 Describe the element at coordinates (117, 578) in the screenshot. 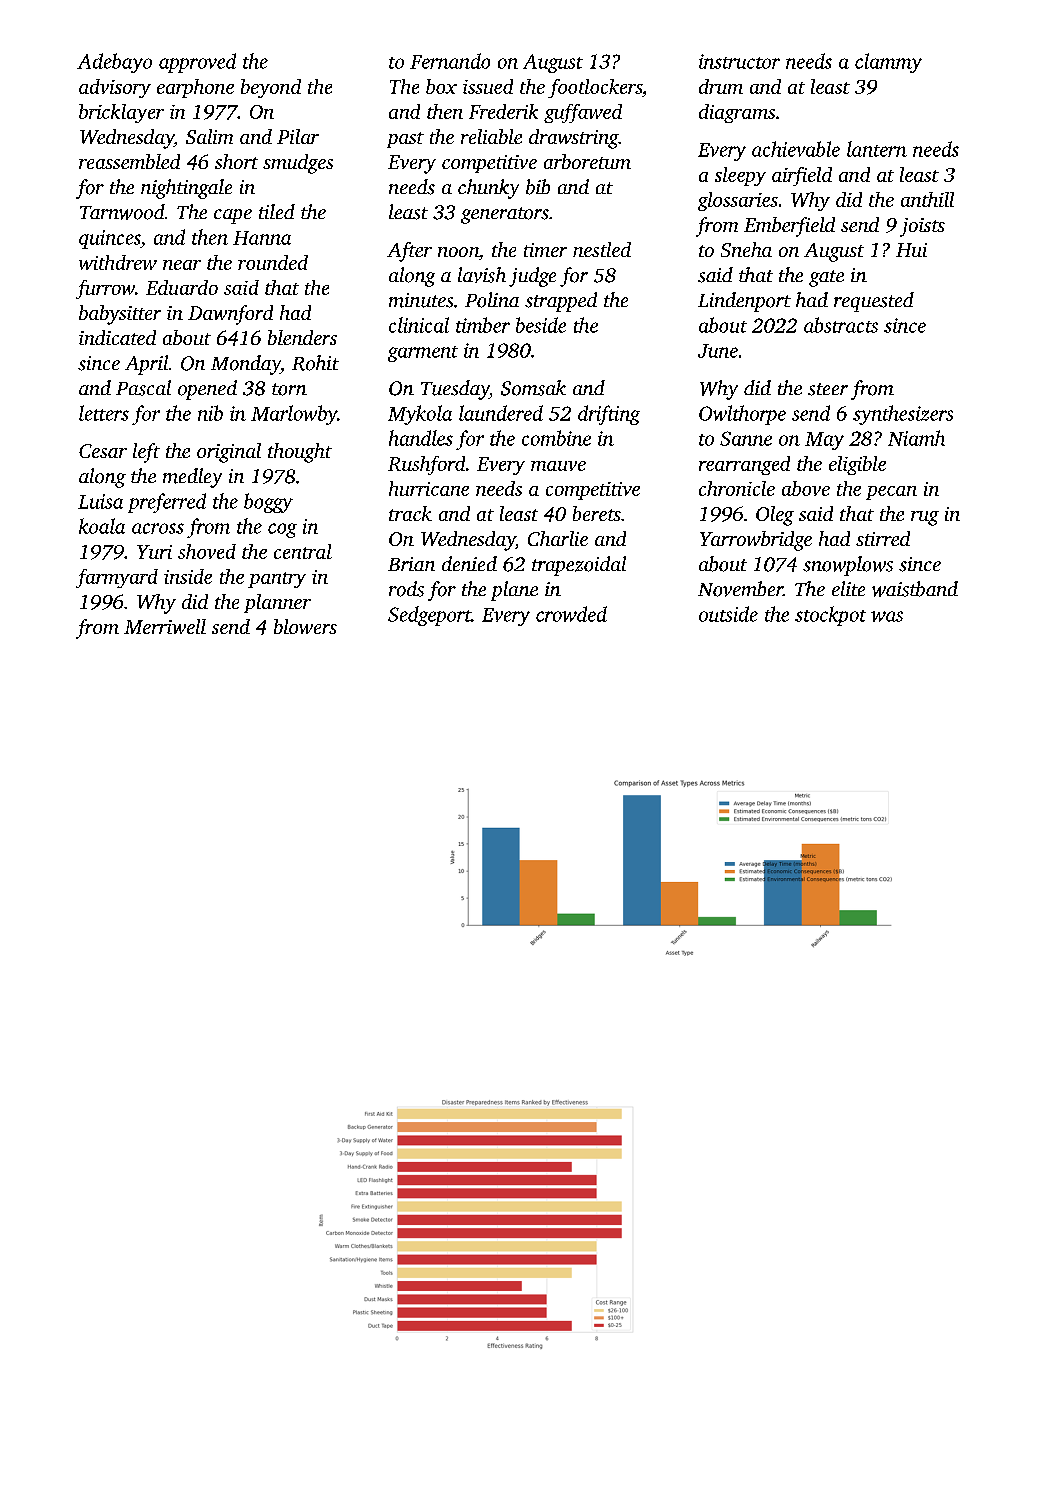

I see `farmyard` at that location.
